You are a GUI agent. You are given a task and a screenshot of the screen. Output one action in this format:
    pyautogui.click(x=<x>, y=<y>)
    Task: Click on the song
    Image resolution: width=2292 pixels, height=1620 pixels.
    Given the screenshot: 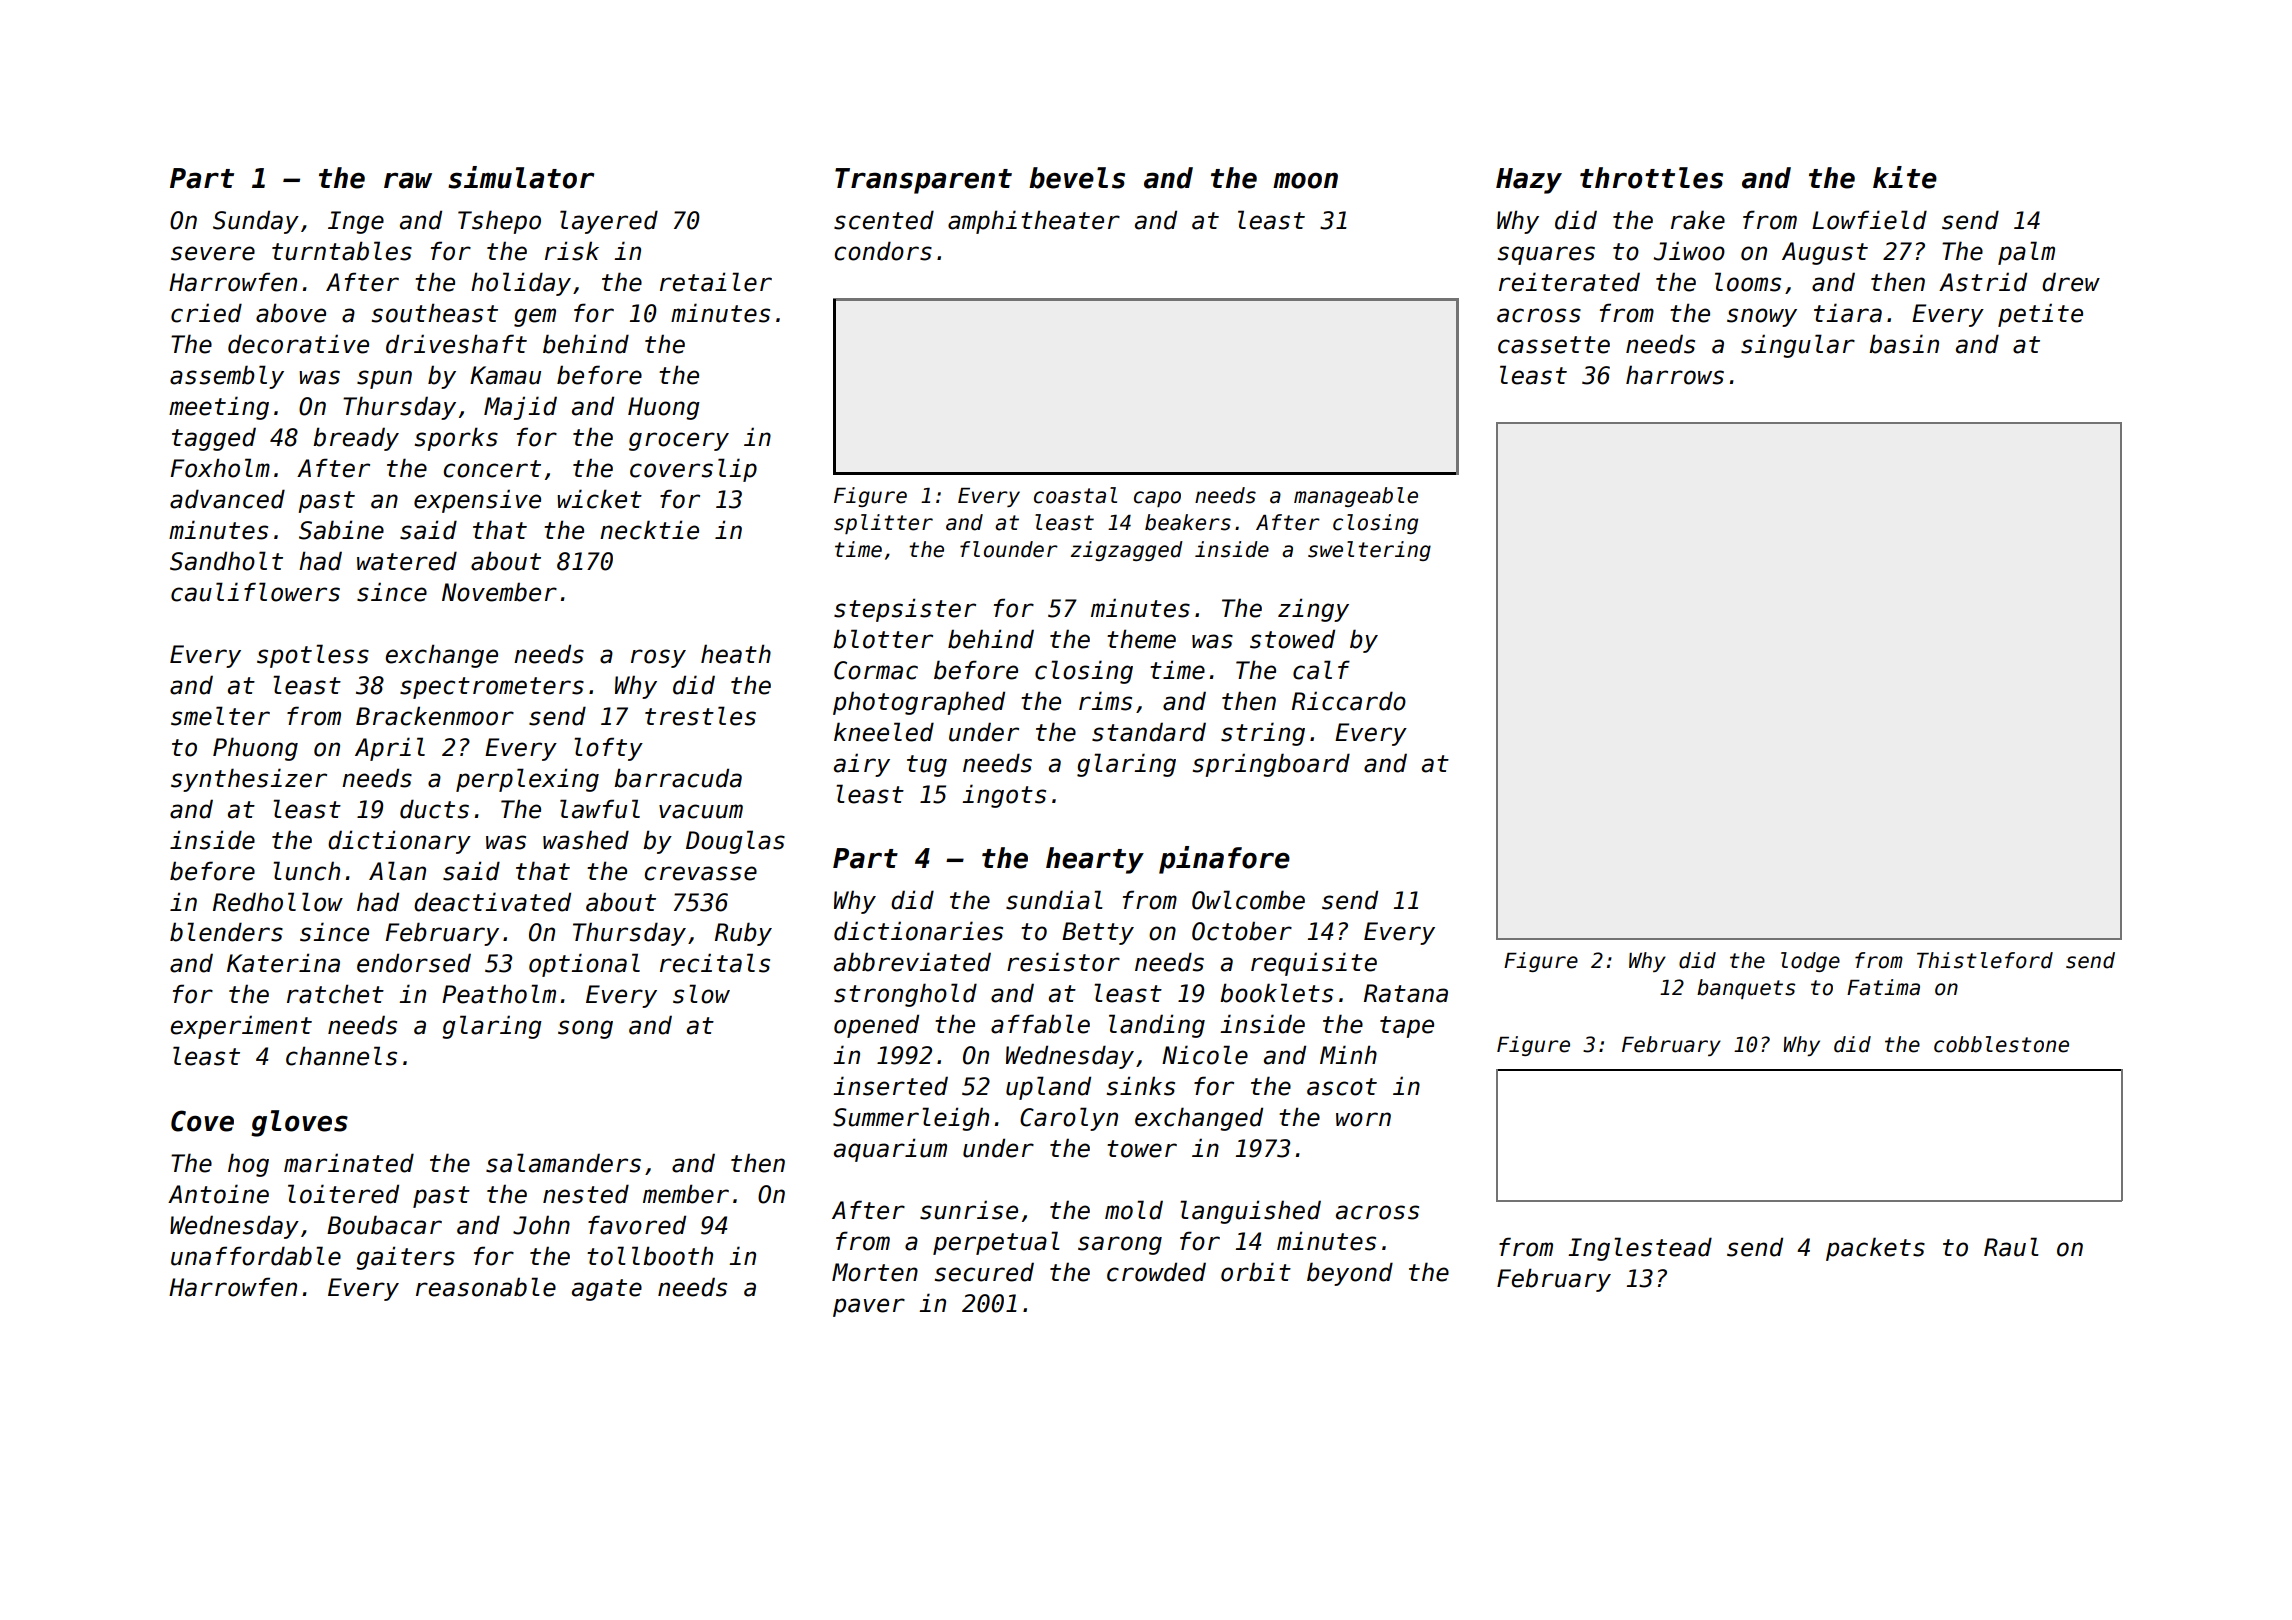 What is the action you would take?
    pyautogui.click(x=585, y=1029)
